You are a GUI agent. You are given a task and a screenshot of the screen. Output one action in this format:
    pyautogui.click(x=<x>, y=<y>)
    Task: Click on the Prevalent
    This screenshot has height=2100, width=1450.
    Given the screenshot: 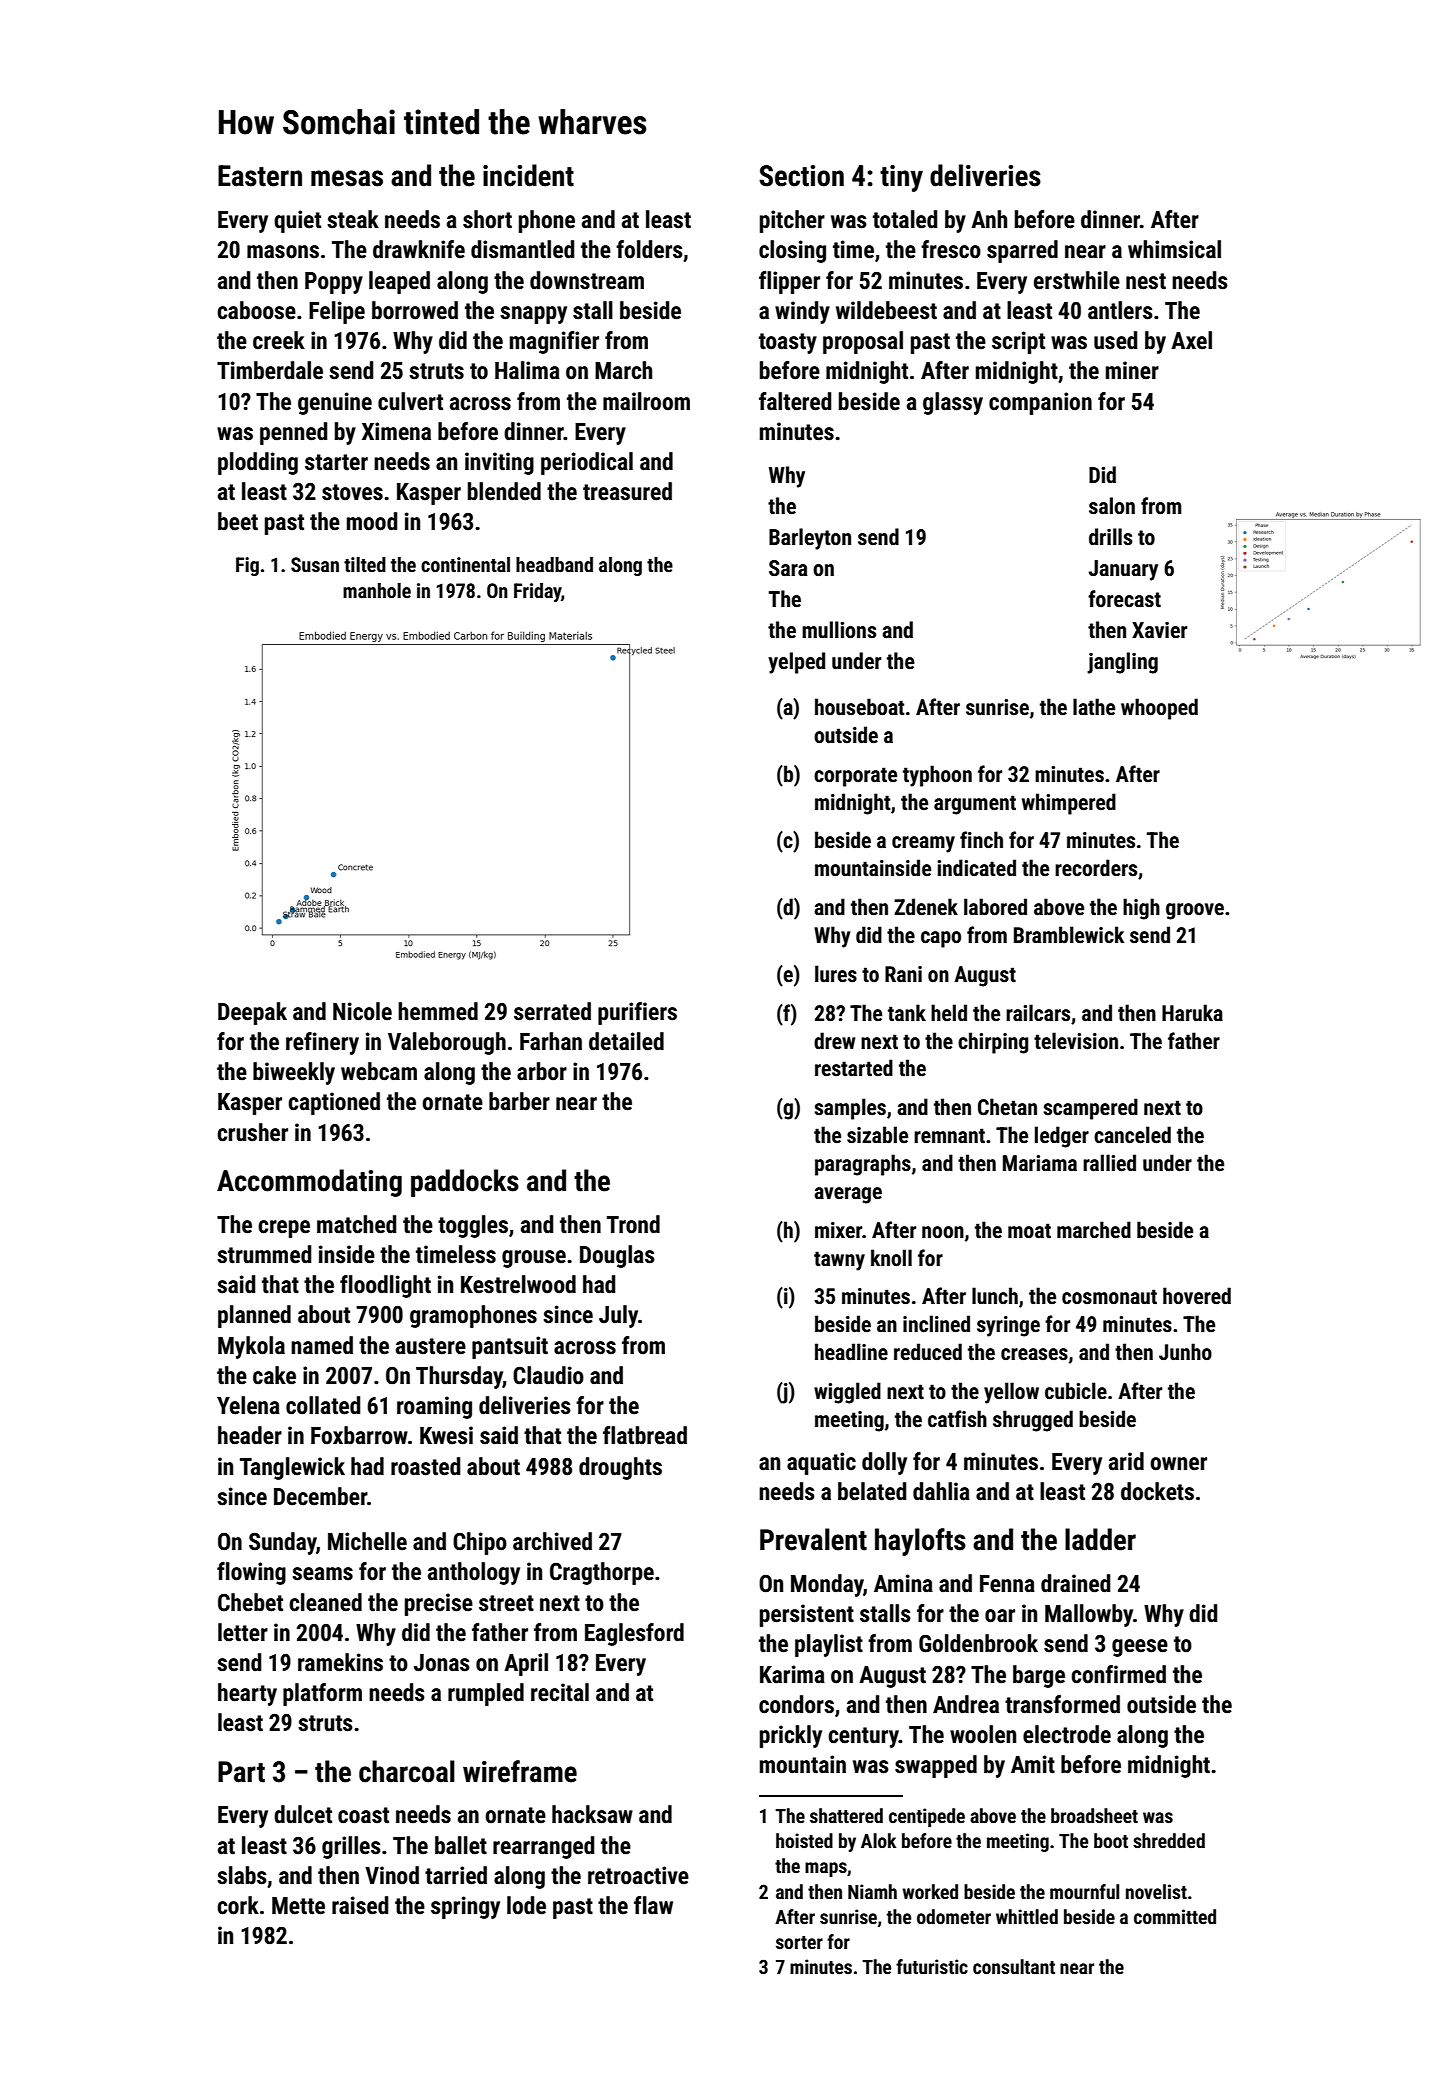 What is the action you would take?
    pyautogui.click(x=813, y=1539)
